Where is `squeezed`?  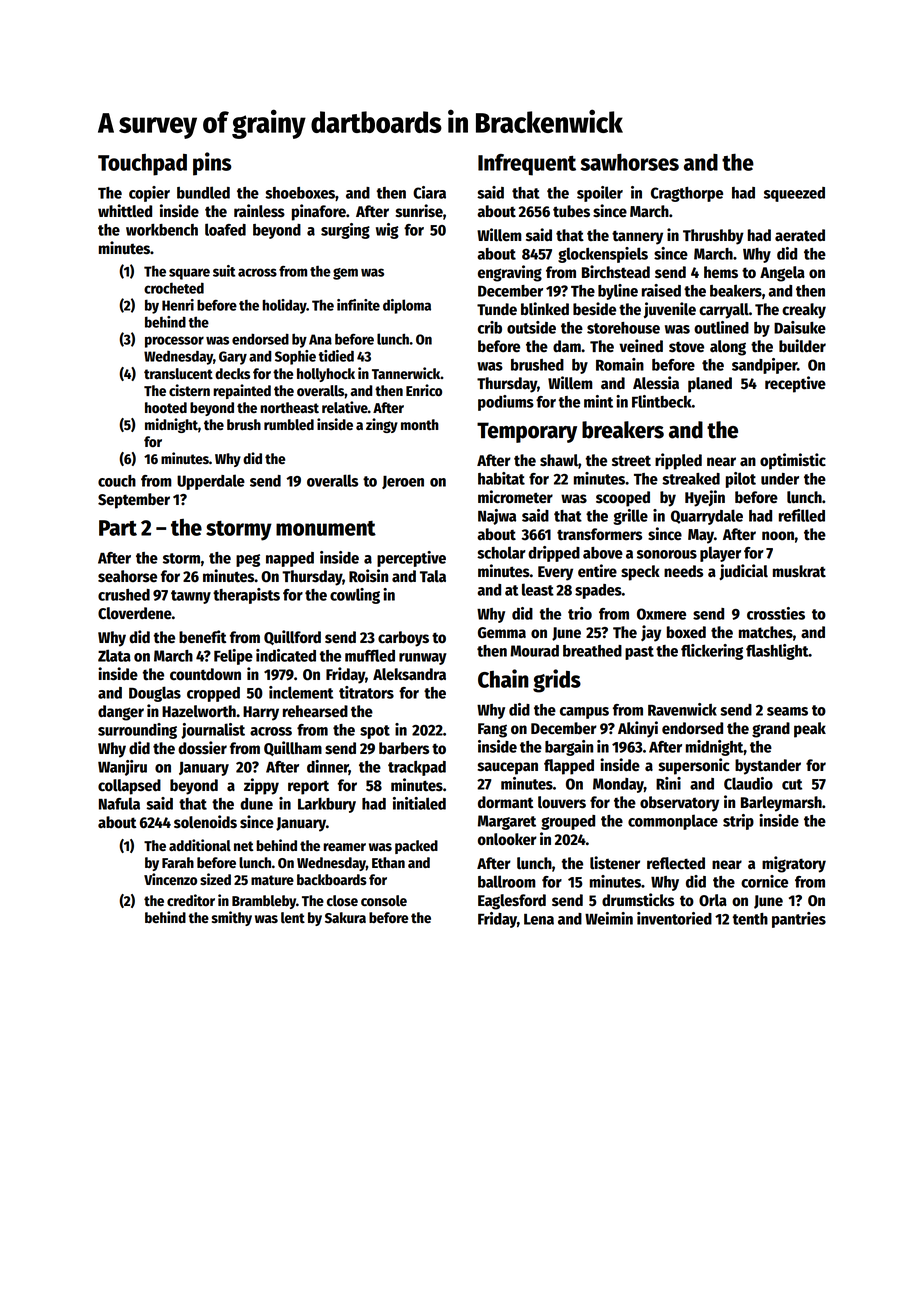
squeezed is located at coordinates (794, 194).
